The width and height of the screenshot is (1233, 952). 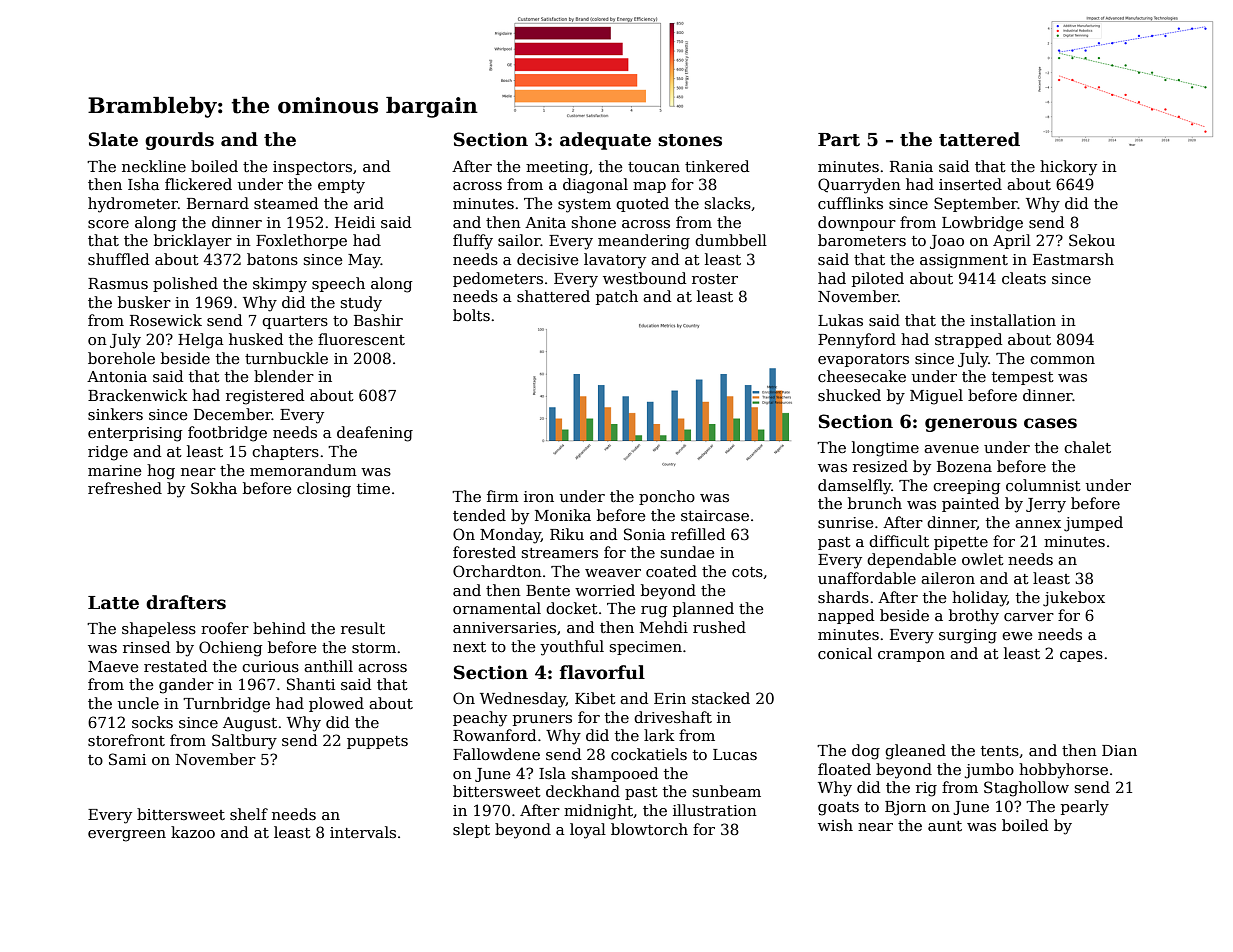 What do you see at coordinates (214, 488) in the screenshot?
I see `Sokha` at bounding box center [214, 488].
